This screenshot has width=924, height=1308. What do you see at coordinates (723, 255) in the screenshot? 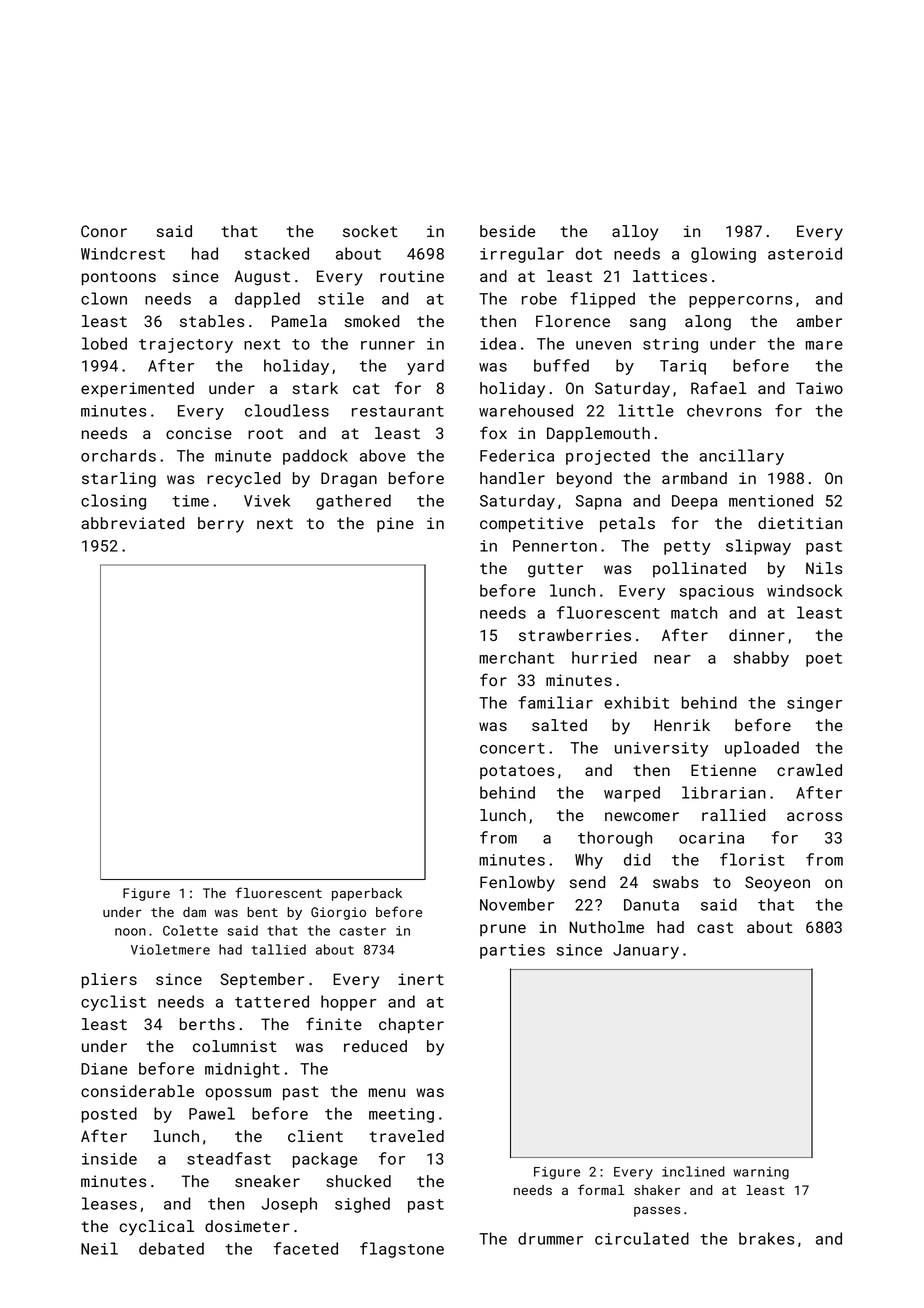
I see `glowing` at bounding box center [723, 255].
